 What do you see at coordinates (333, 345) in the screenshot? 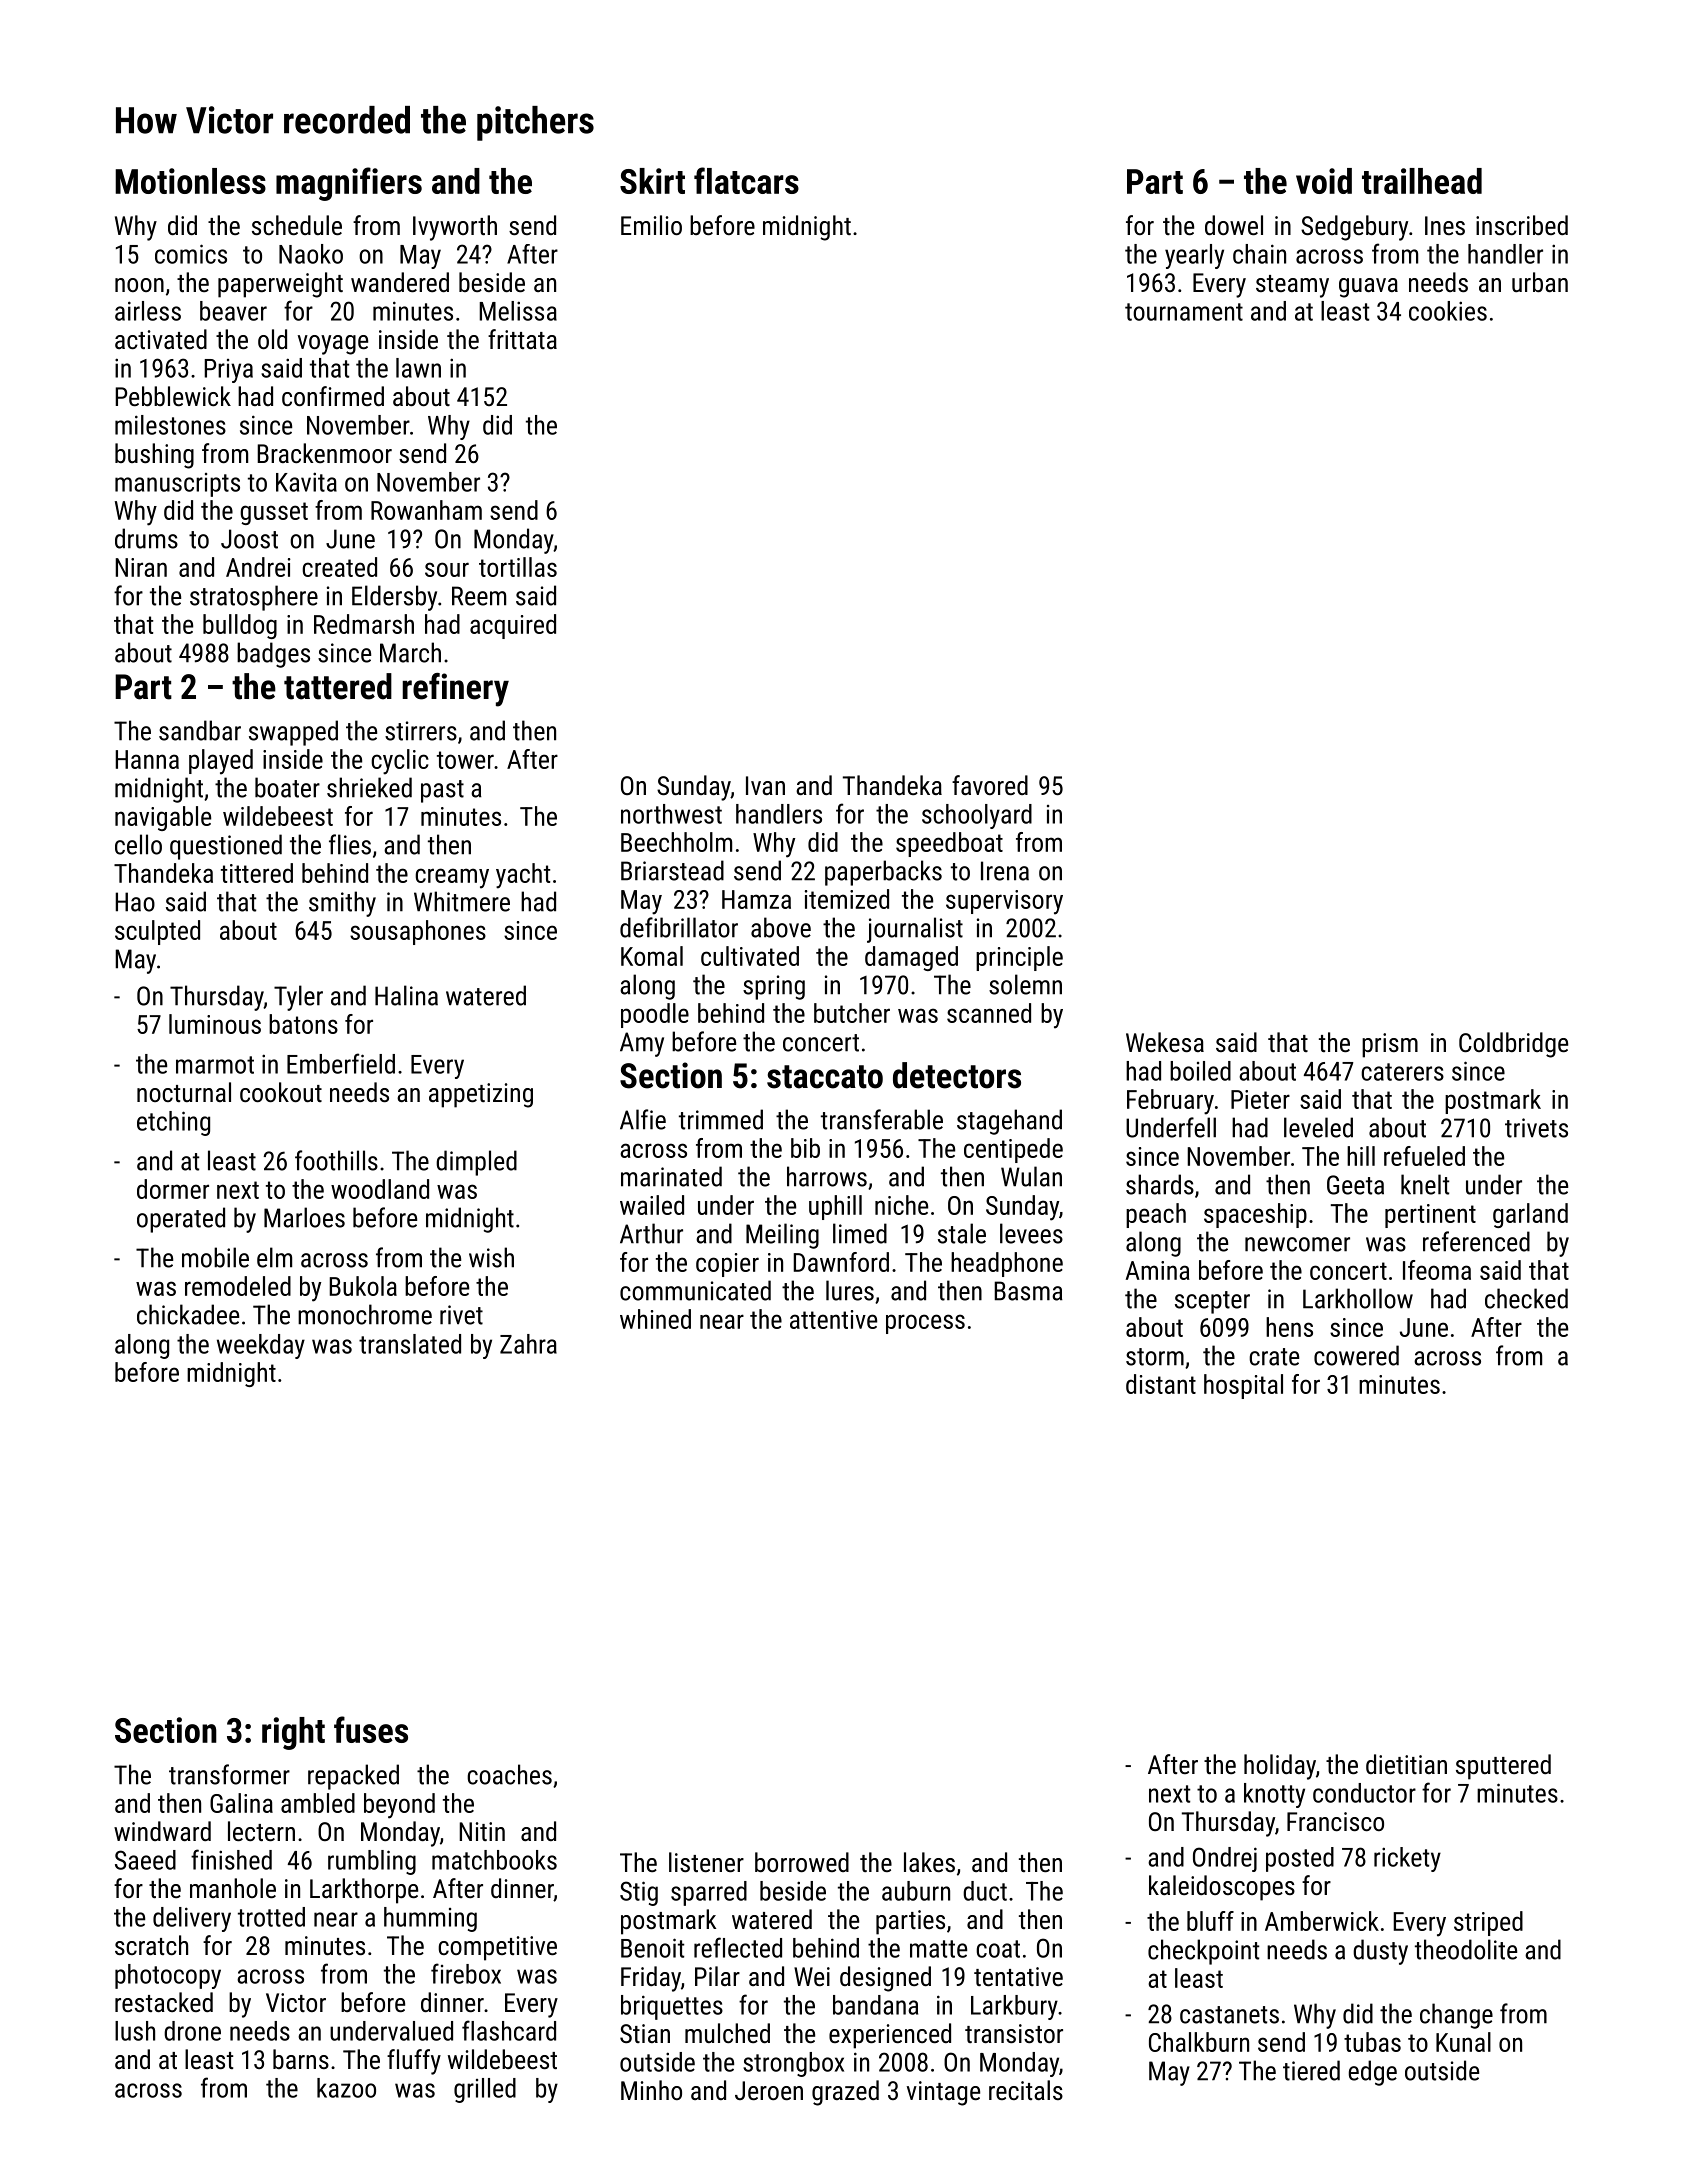
I see `voyage` at bounding box center [333, 345].
